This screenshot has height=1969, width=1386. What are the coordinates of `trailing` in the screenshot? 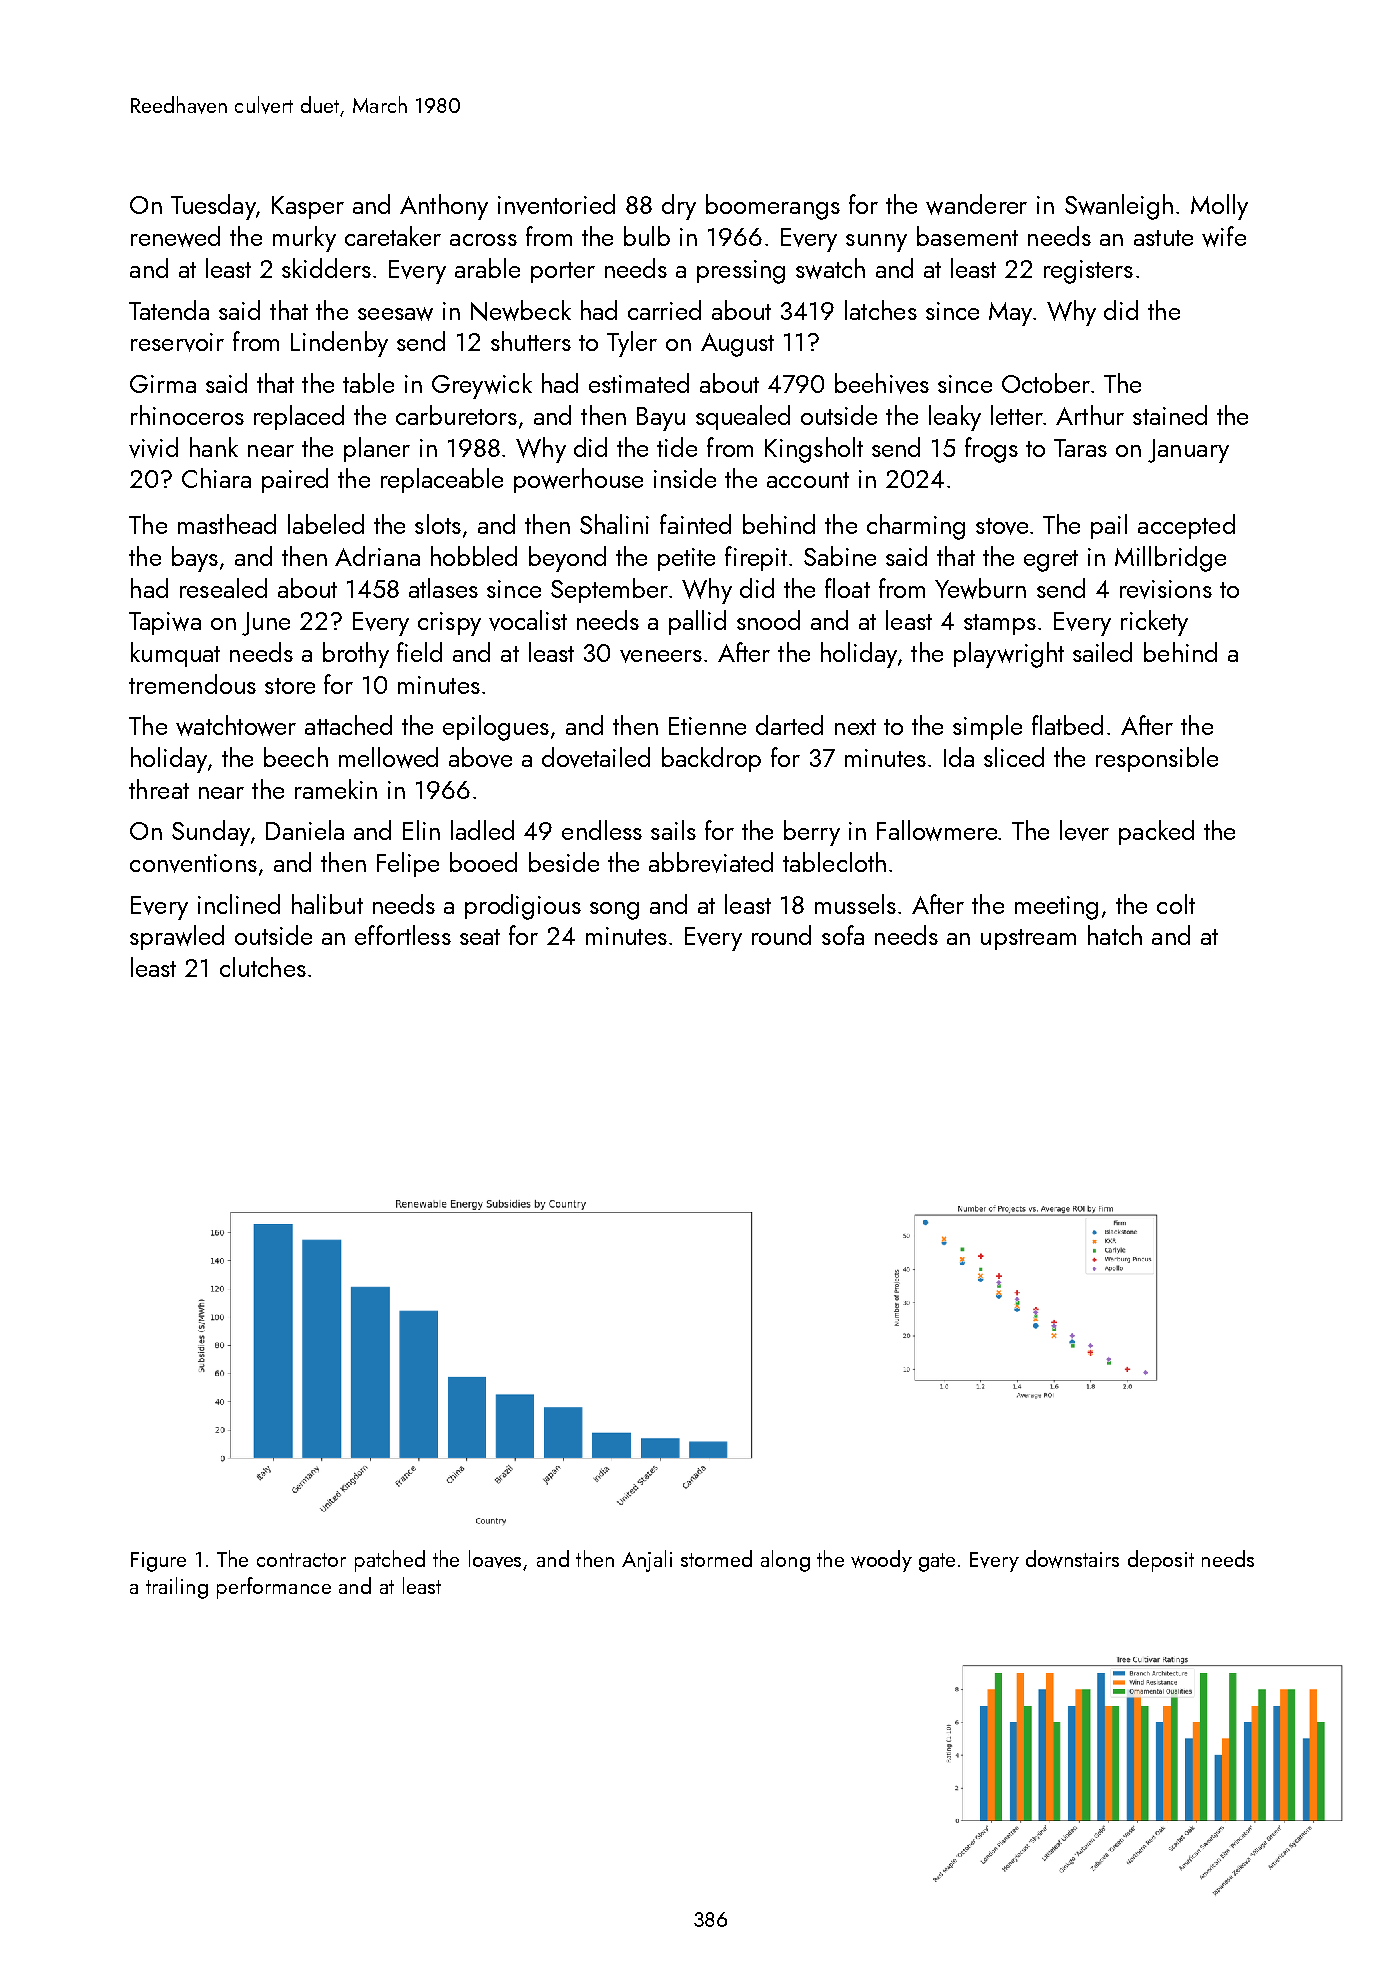 It's located at (177, 1588).
